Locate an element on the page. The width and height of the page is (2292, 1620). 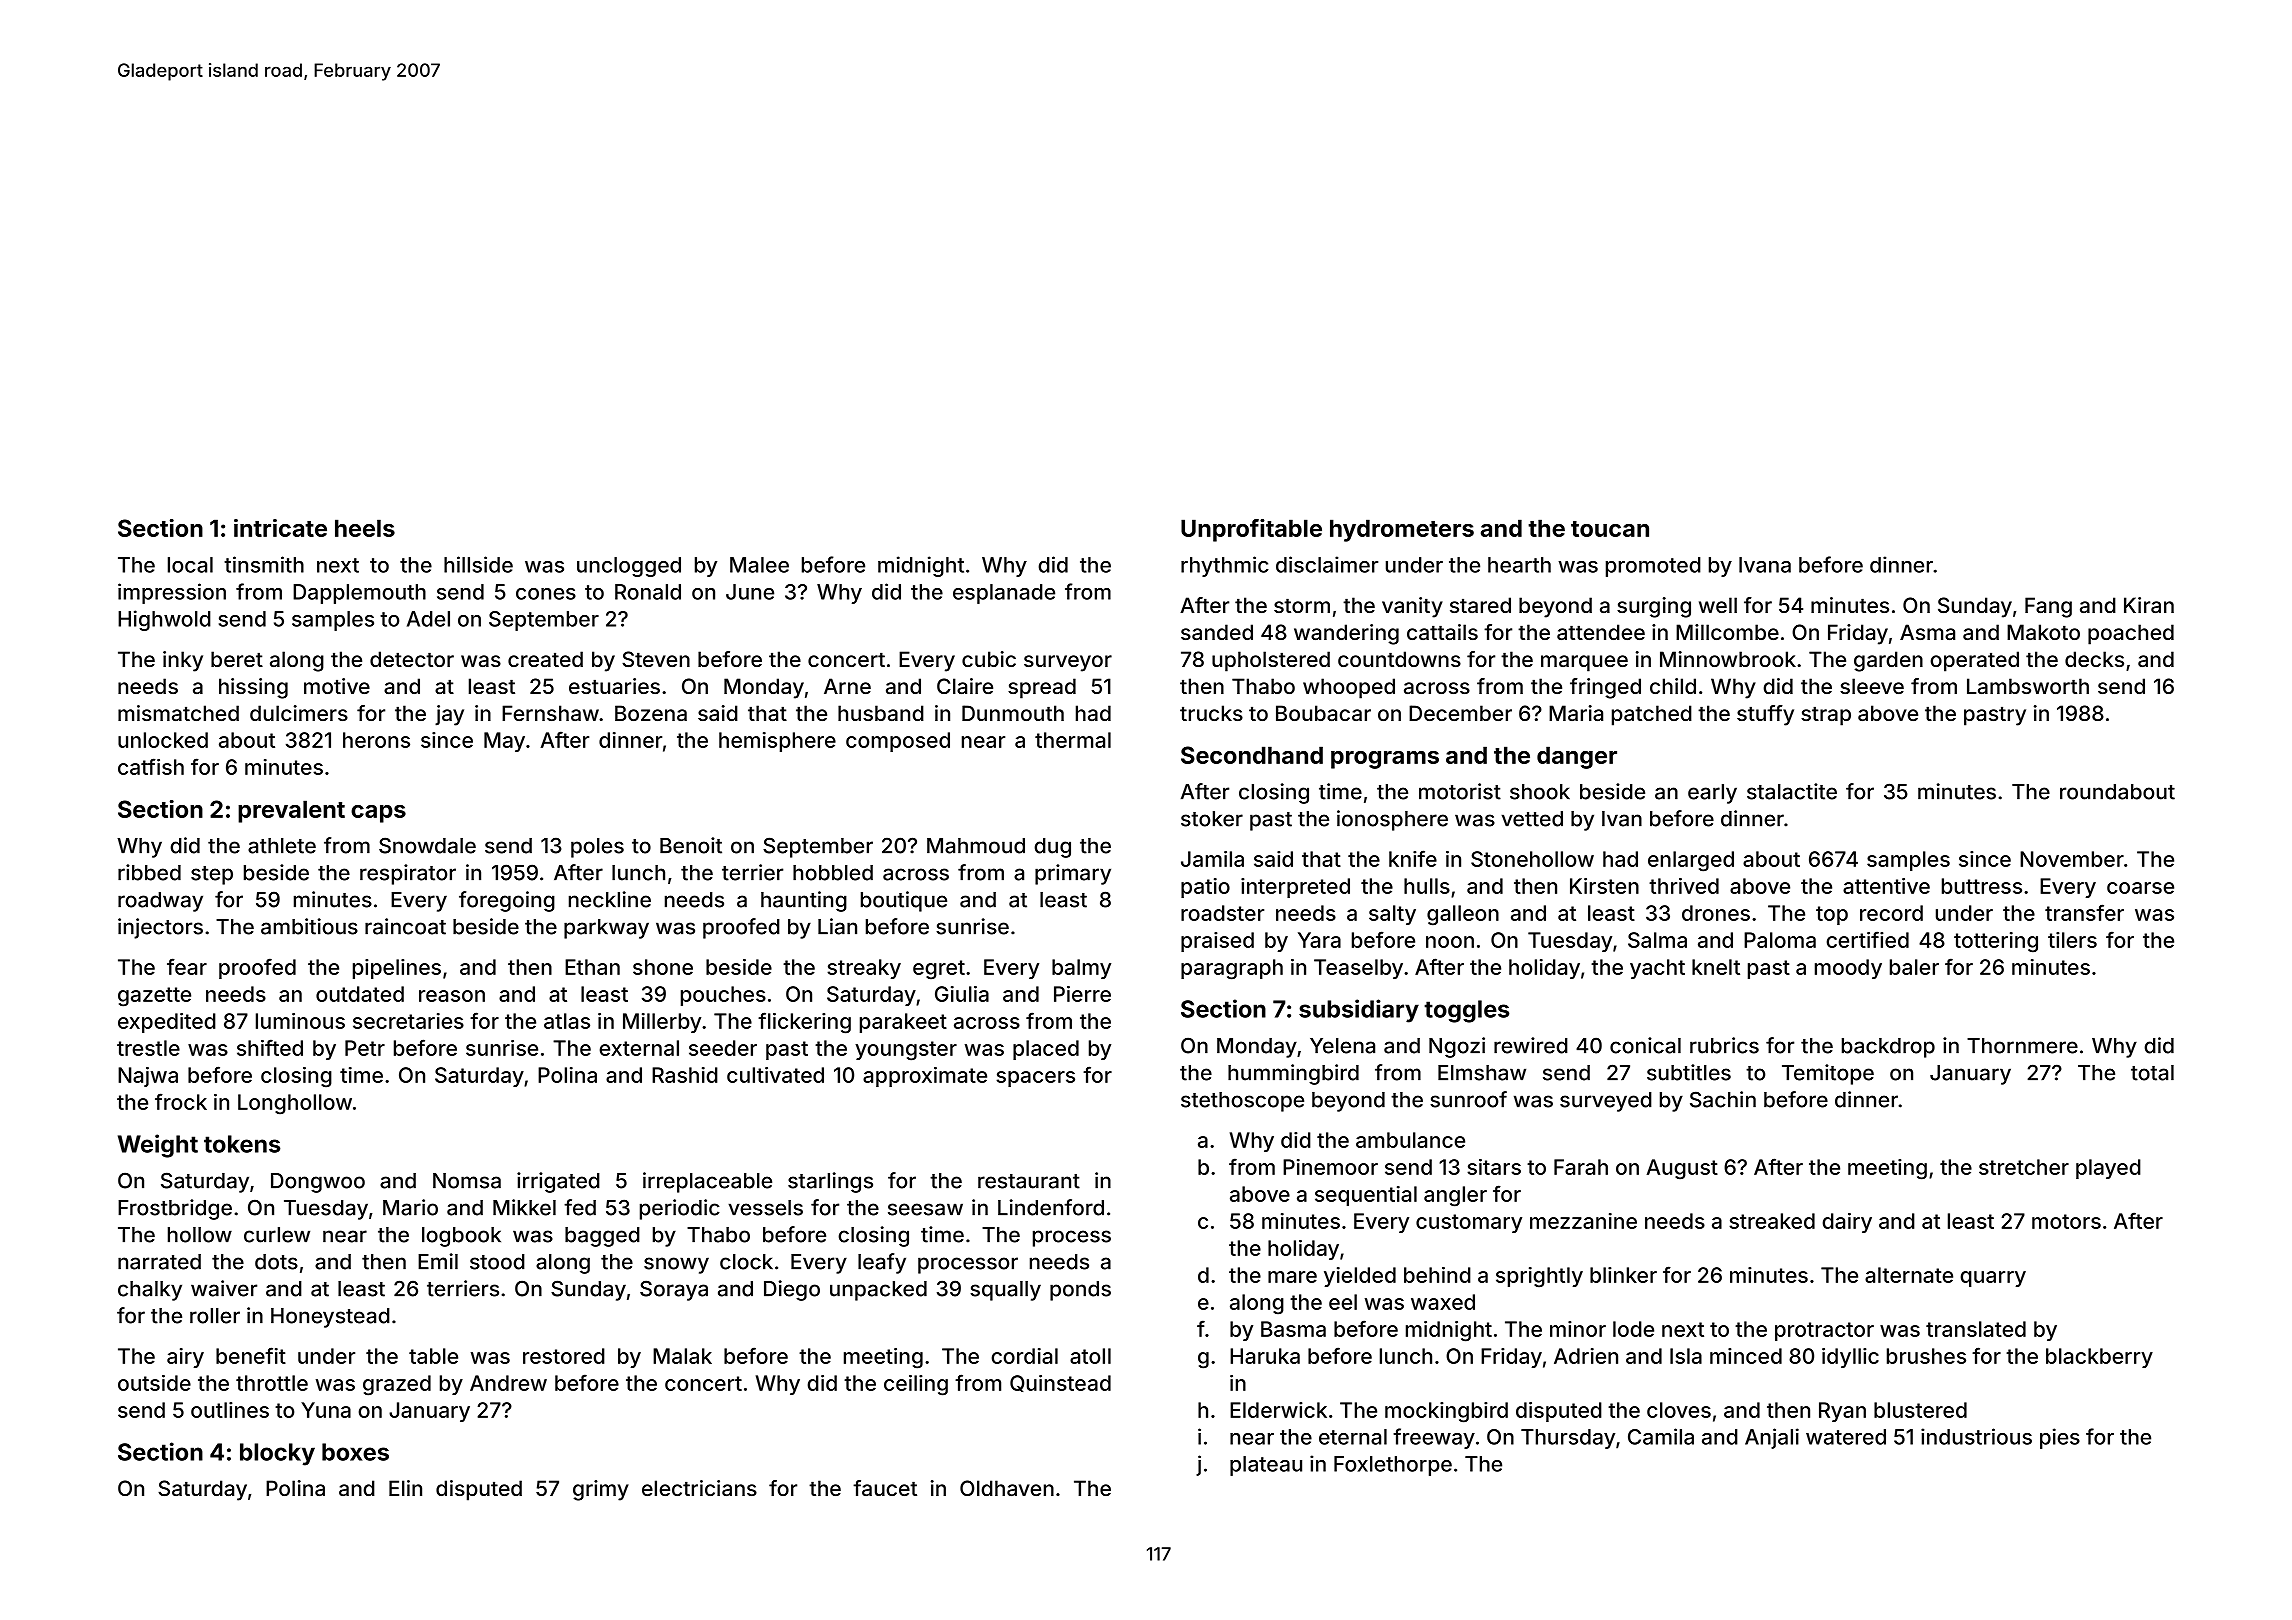
countdowns is located at coordinates (1399, 659).
